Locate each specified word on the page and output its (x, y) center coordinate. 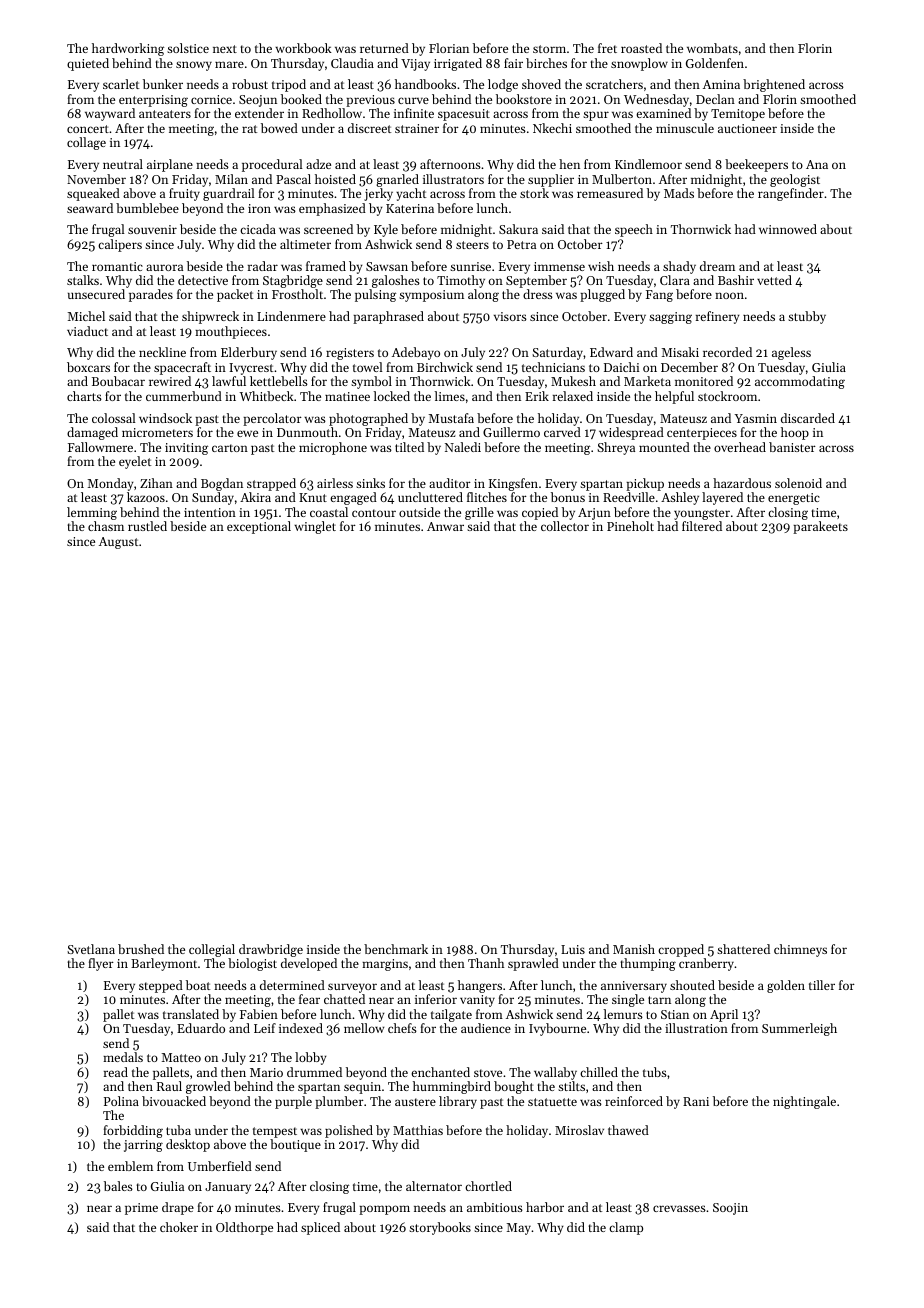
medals (123, 1057)
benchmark (396, 949)
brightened (774, 85)
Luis (573, 949)
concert (88, 129)
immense (559, 266)
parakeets (820, 527)
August (118, 543)
